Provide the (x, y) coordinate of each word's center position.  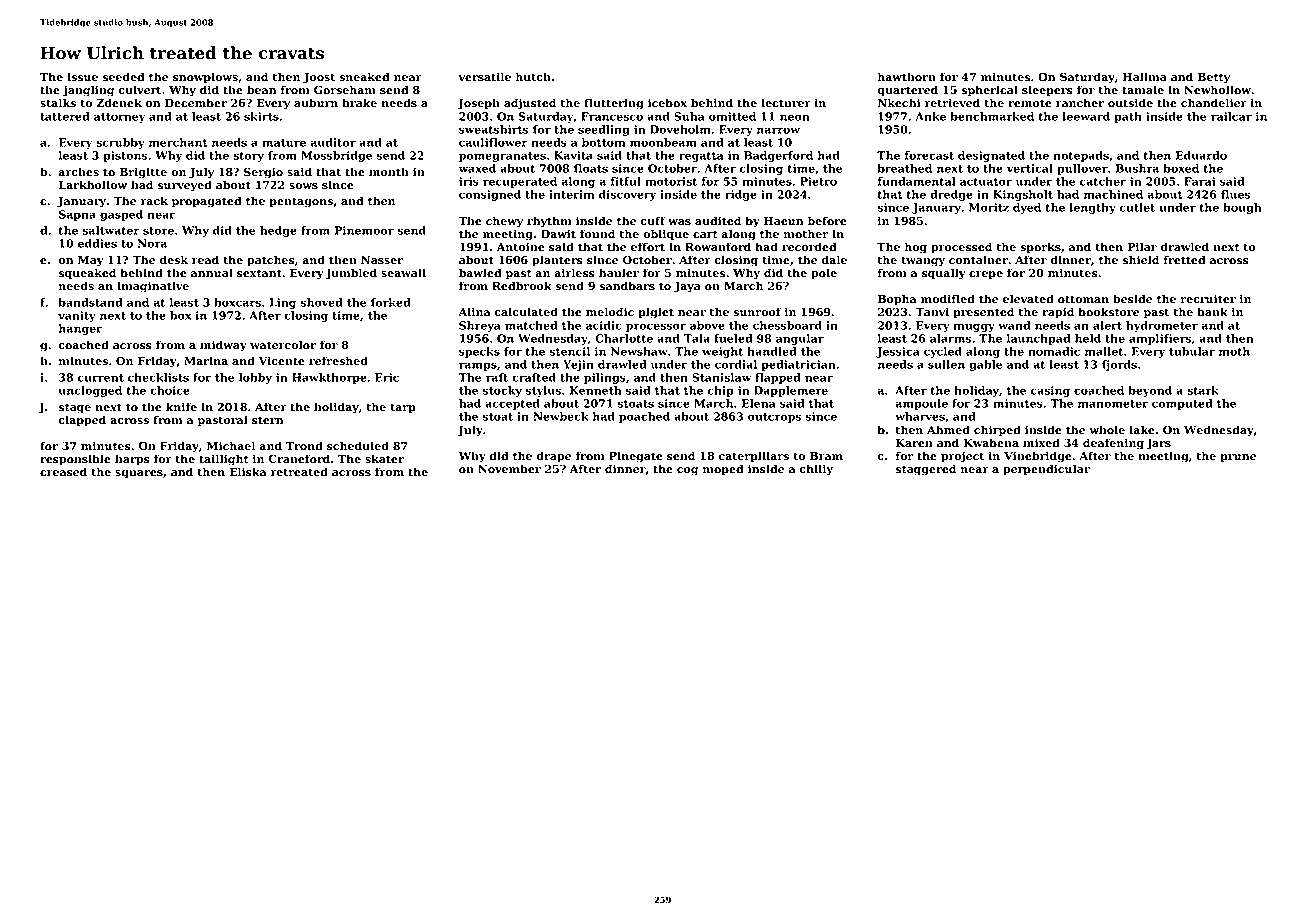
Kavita (573, 155)
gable (986, 365)
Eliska (247, 472)
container (978, 260)
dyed (1027, 208)
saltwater (111, 230)
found (597, 234)
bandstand (90, 302)
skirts (261, 116)
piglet (656, 313)
